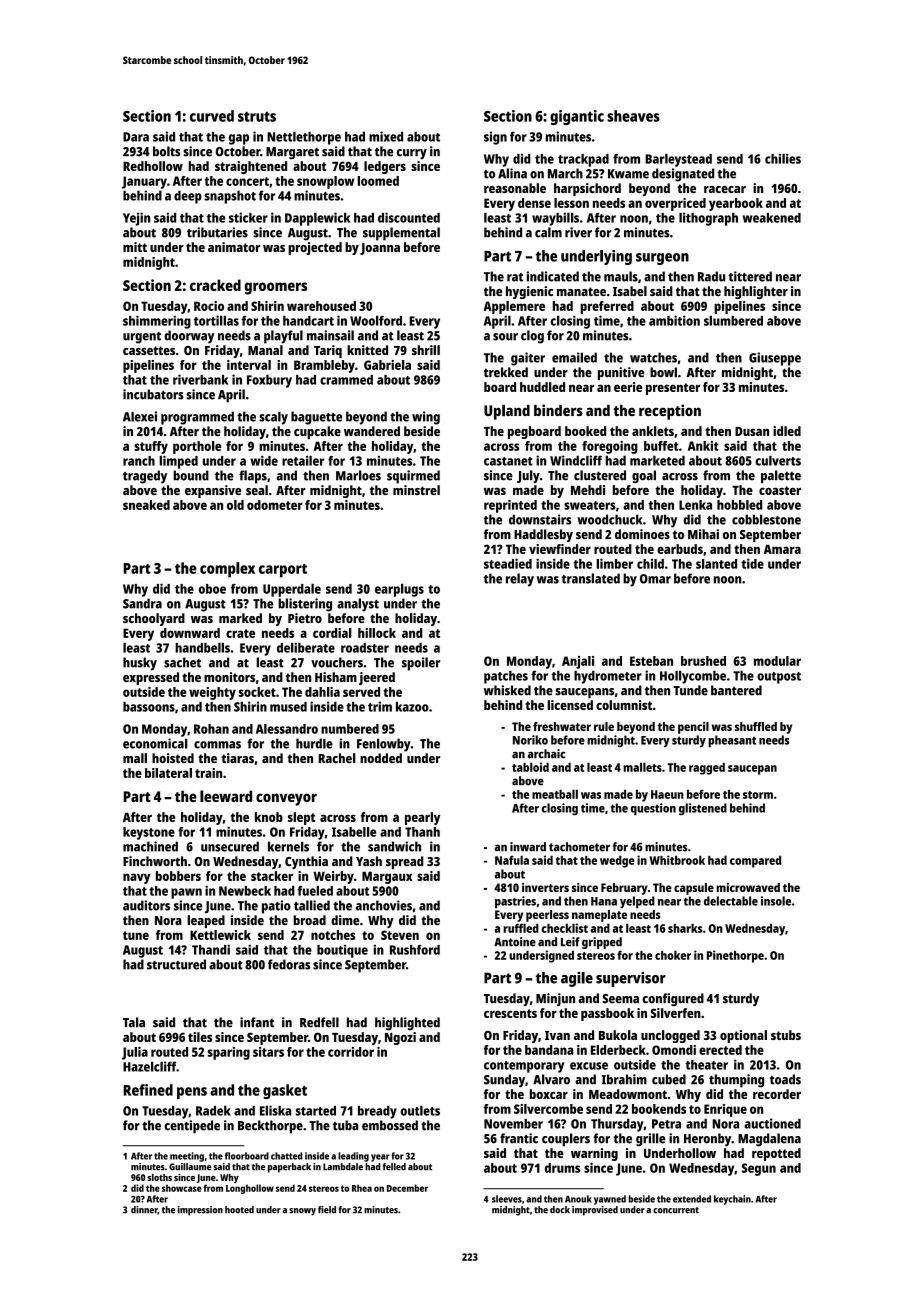 The width and height of the screenshot is (924, 1308). I want to click on sandwich, so click(394, 846).
